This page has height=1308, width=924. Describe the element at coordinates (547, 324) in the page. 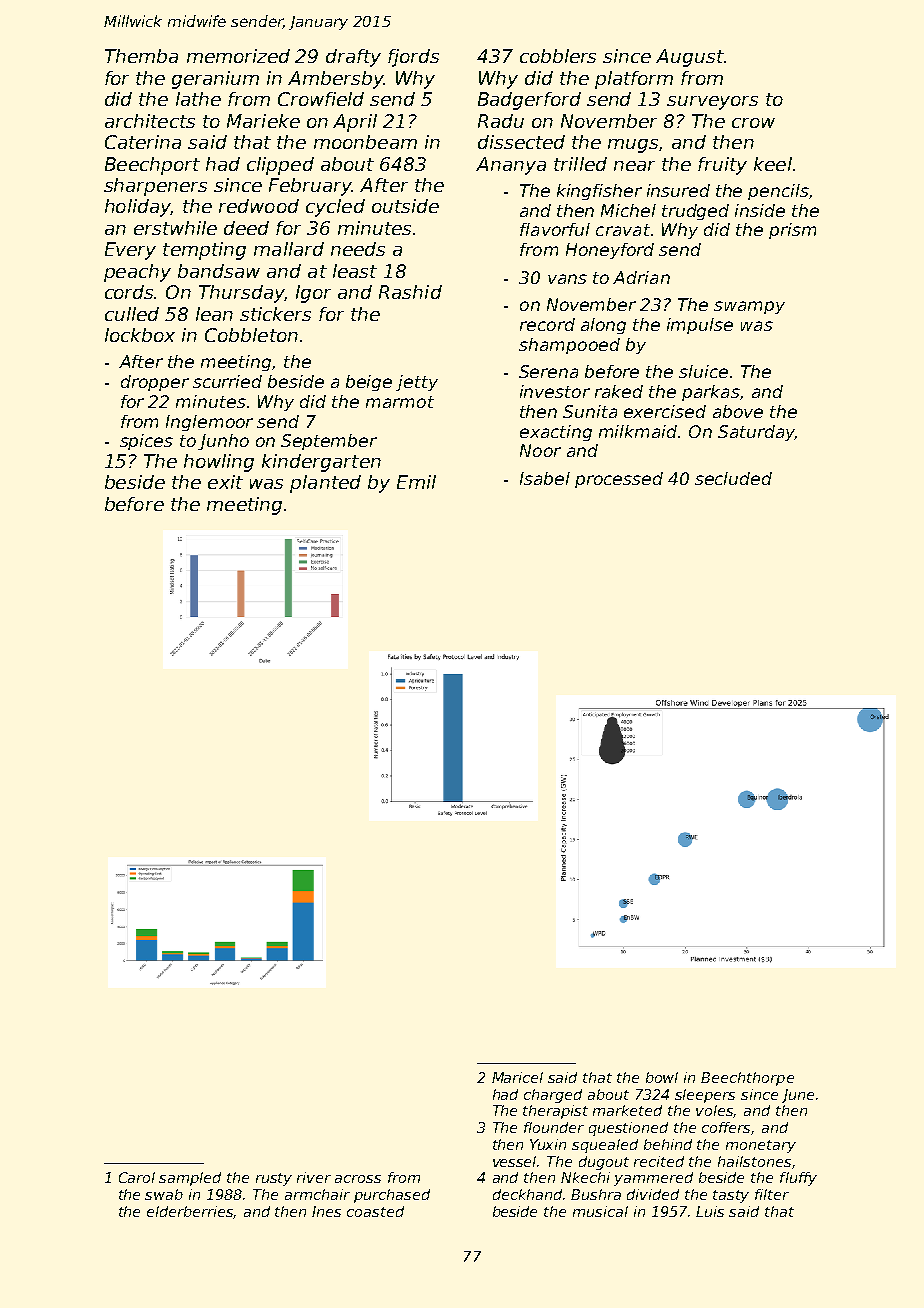

I see `record` at that location.
